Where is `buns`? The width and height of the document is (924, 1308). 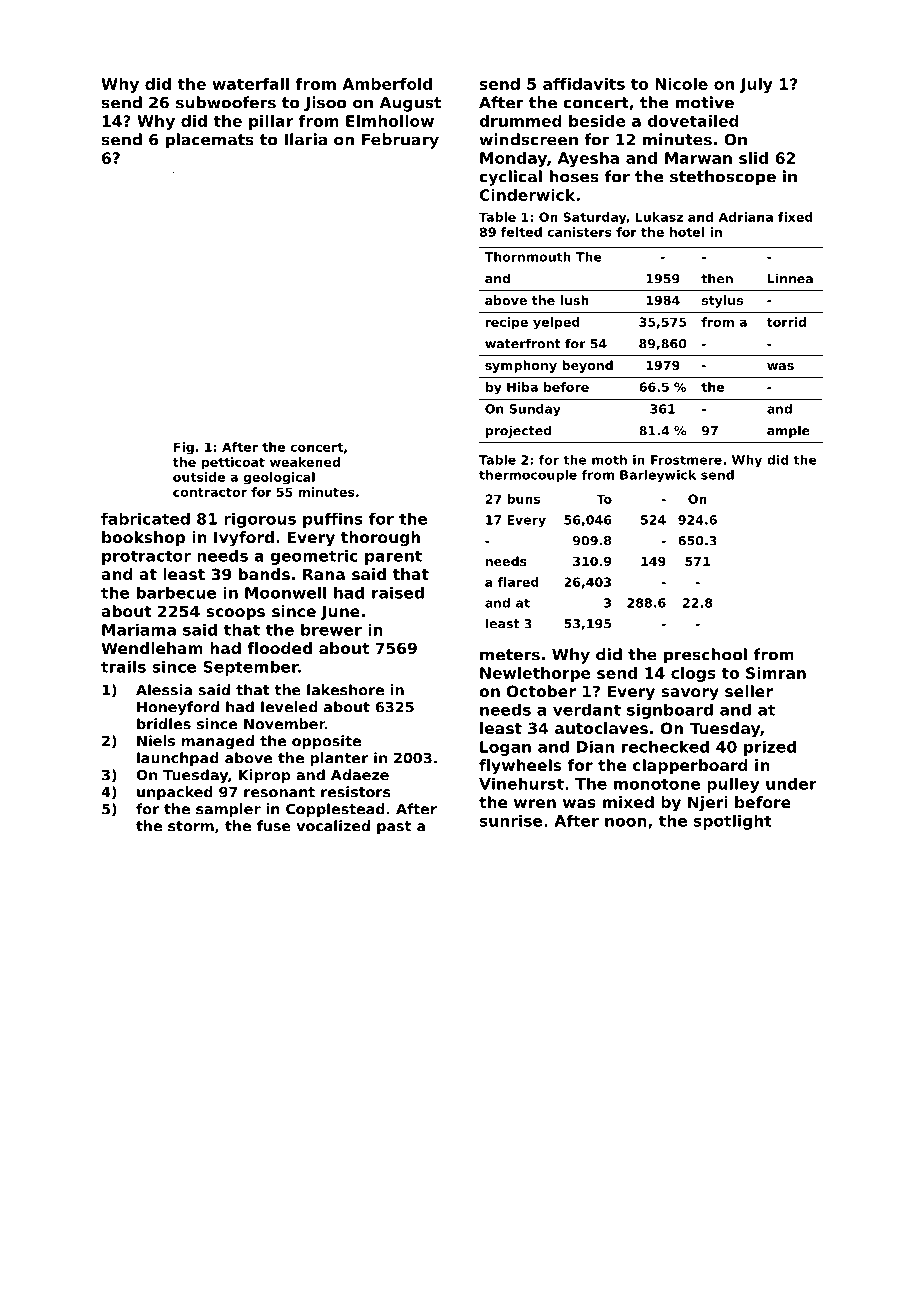 buns is located at coordinates (523, 499).
